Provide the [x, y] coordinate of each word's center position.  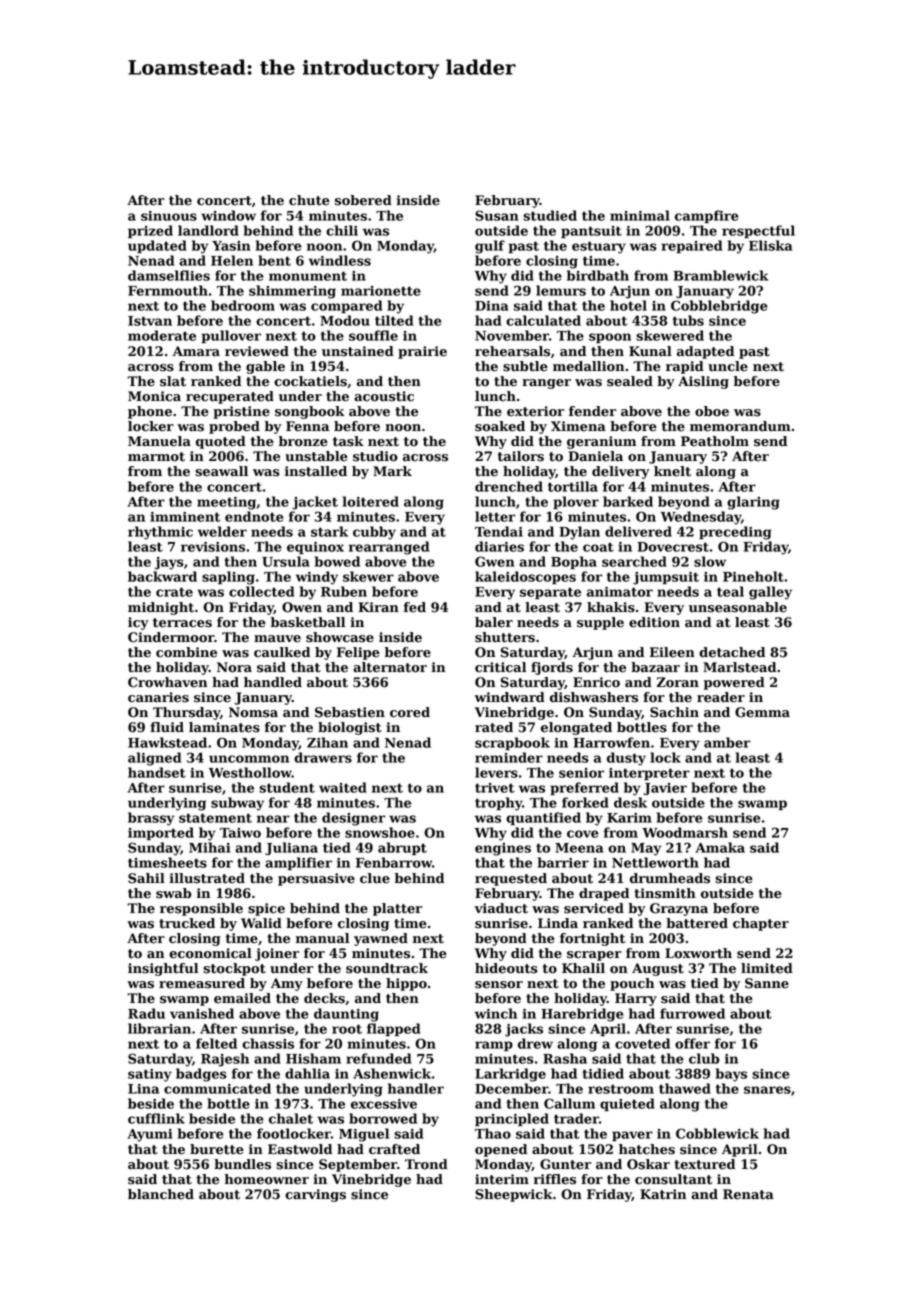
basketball [308, 622]
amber [727, 742]
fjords [552, 668]
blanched [161, 1194]
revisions [213, 547]
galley [770, 593]
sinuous [169, 216]
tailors [521, 456]
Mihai [209, 847]
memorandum [740, 426]
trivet [494, 788]
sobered [363, 200]
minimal [640, 215]
